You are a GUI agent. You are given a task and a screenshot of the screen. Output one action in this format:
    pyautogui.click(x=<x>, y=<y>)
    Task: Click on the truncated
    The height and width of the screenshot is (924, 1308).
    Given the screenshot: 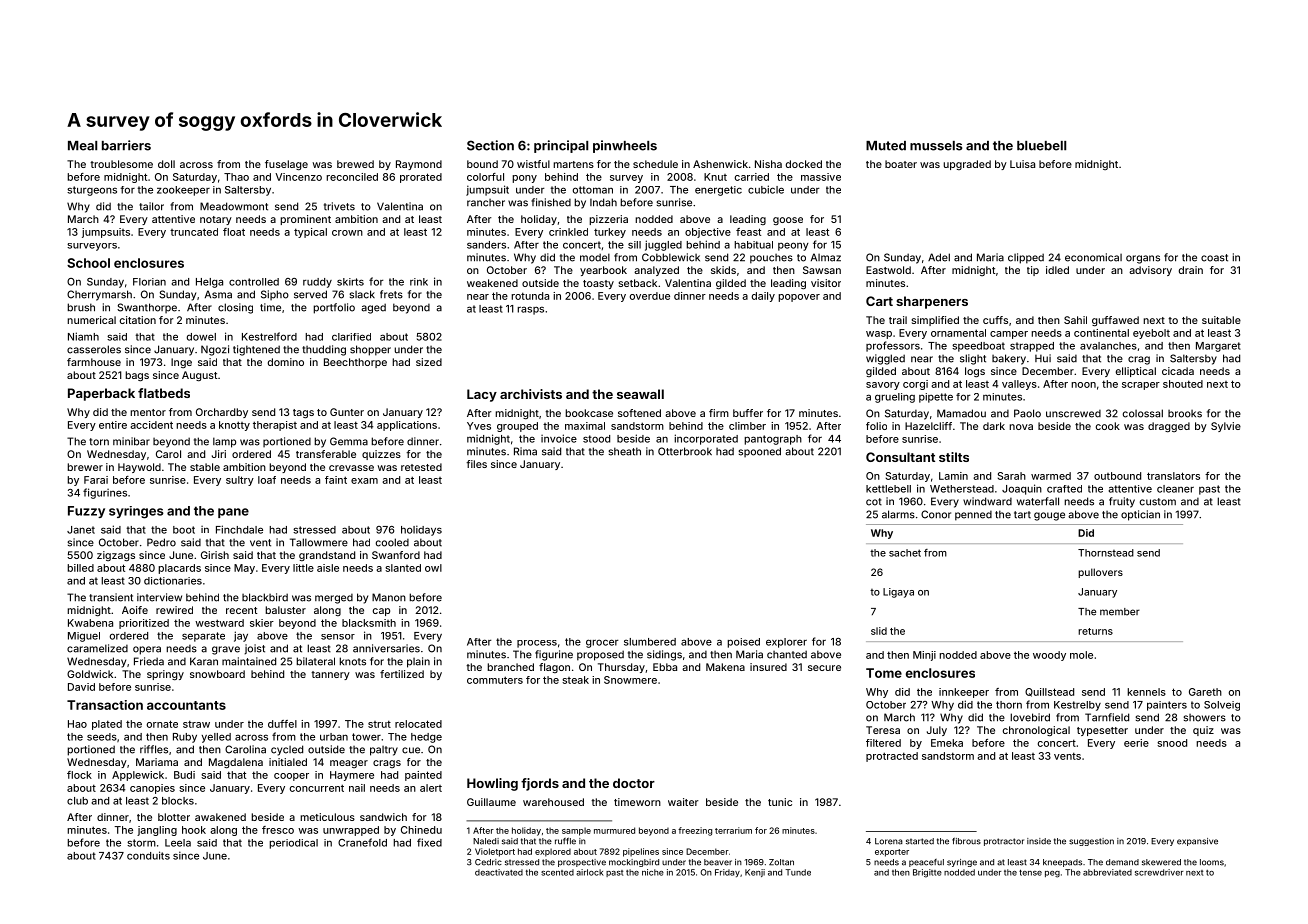 What is the action you would take?
    pyautogui.click(x=194, y=232)
